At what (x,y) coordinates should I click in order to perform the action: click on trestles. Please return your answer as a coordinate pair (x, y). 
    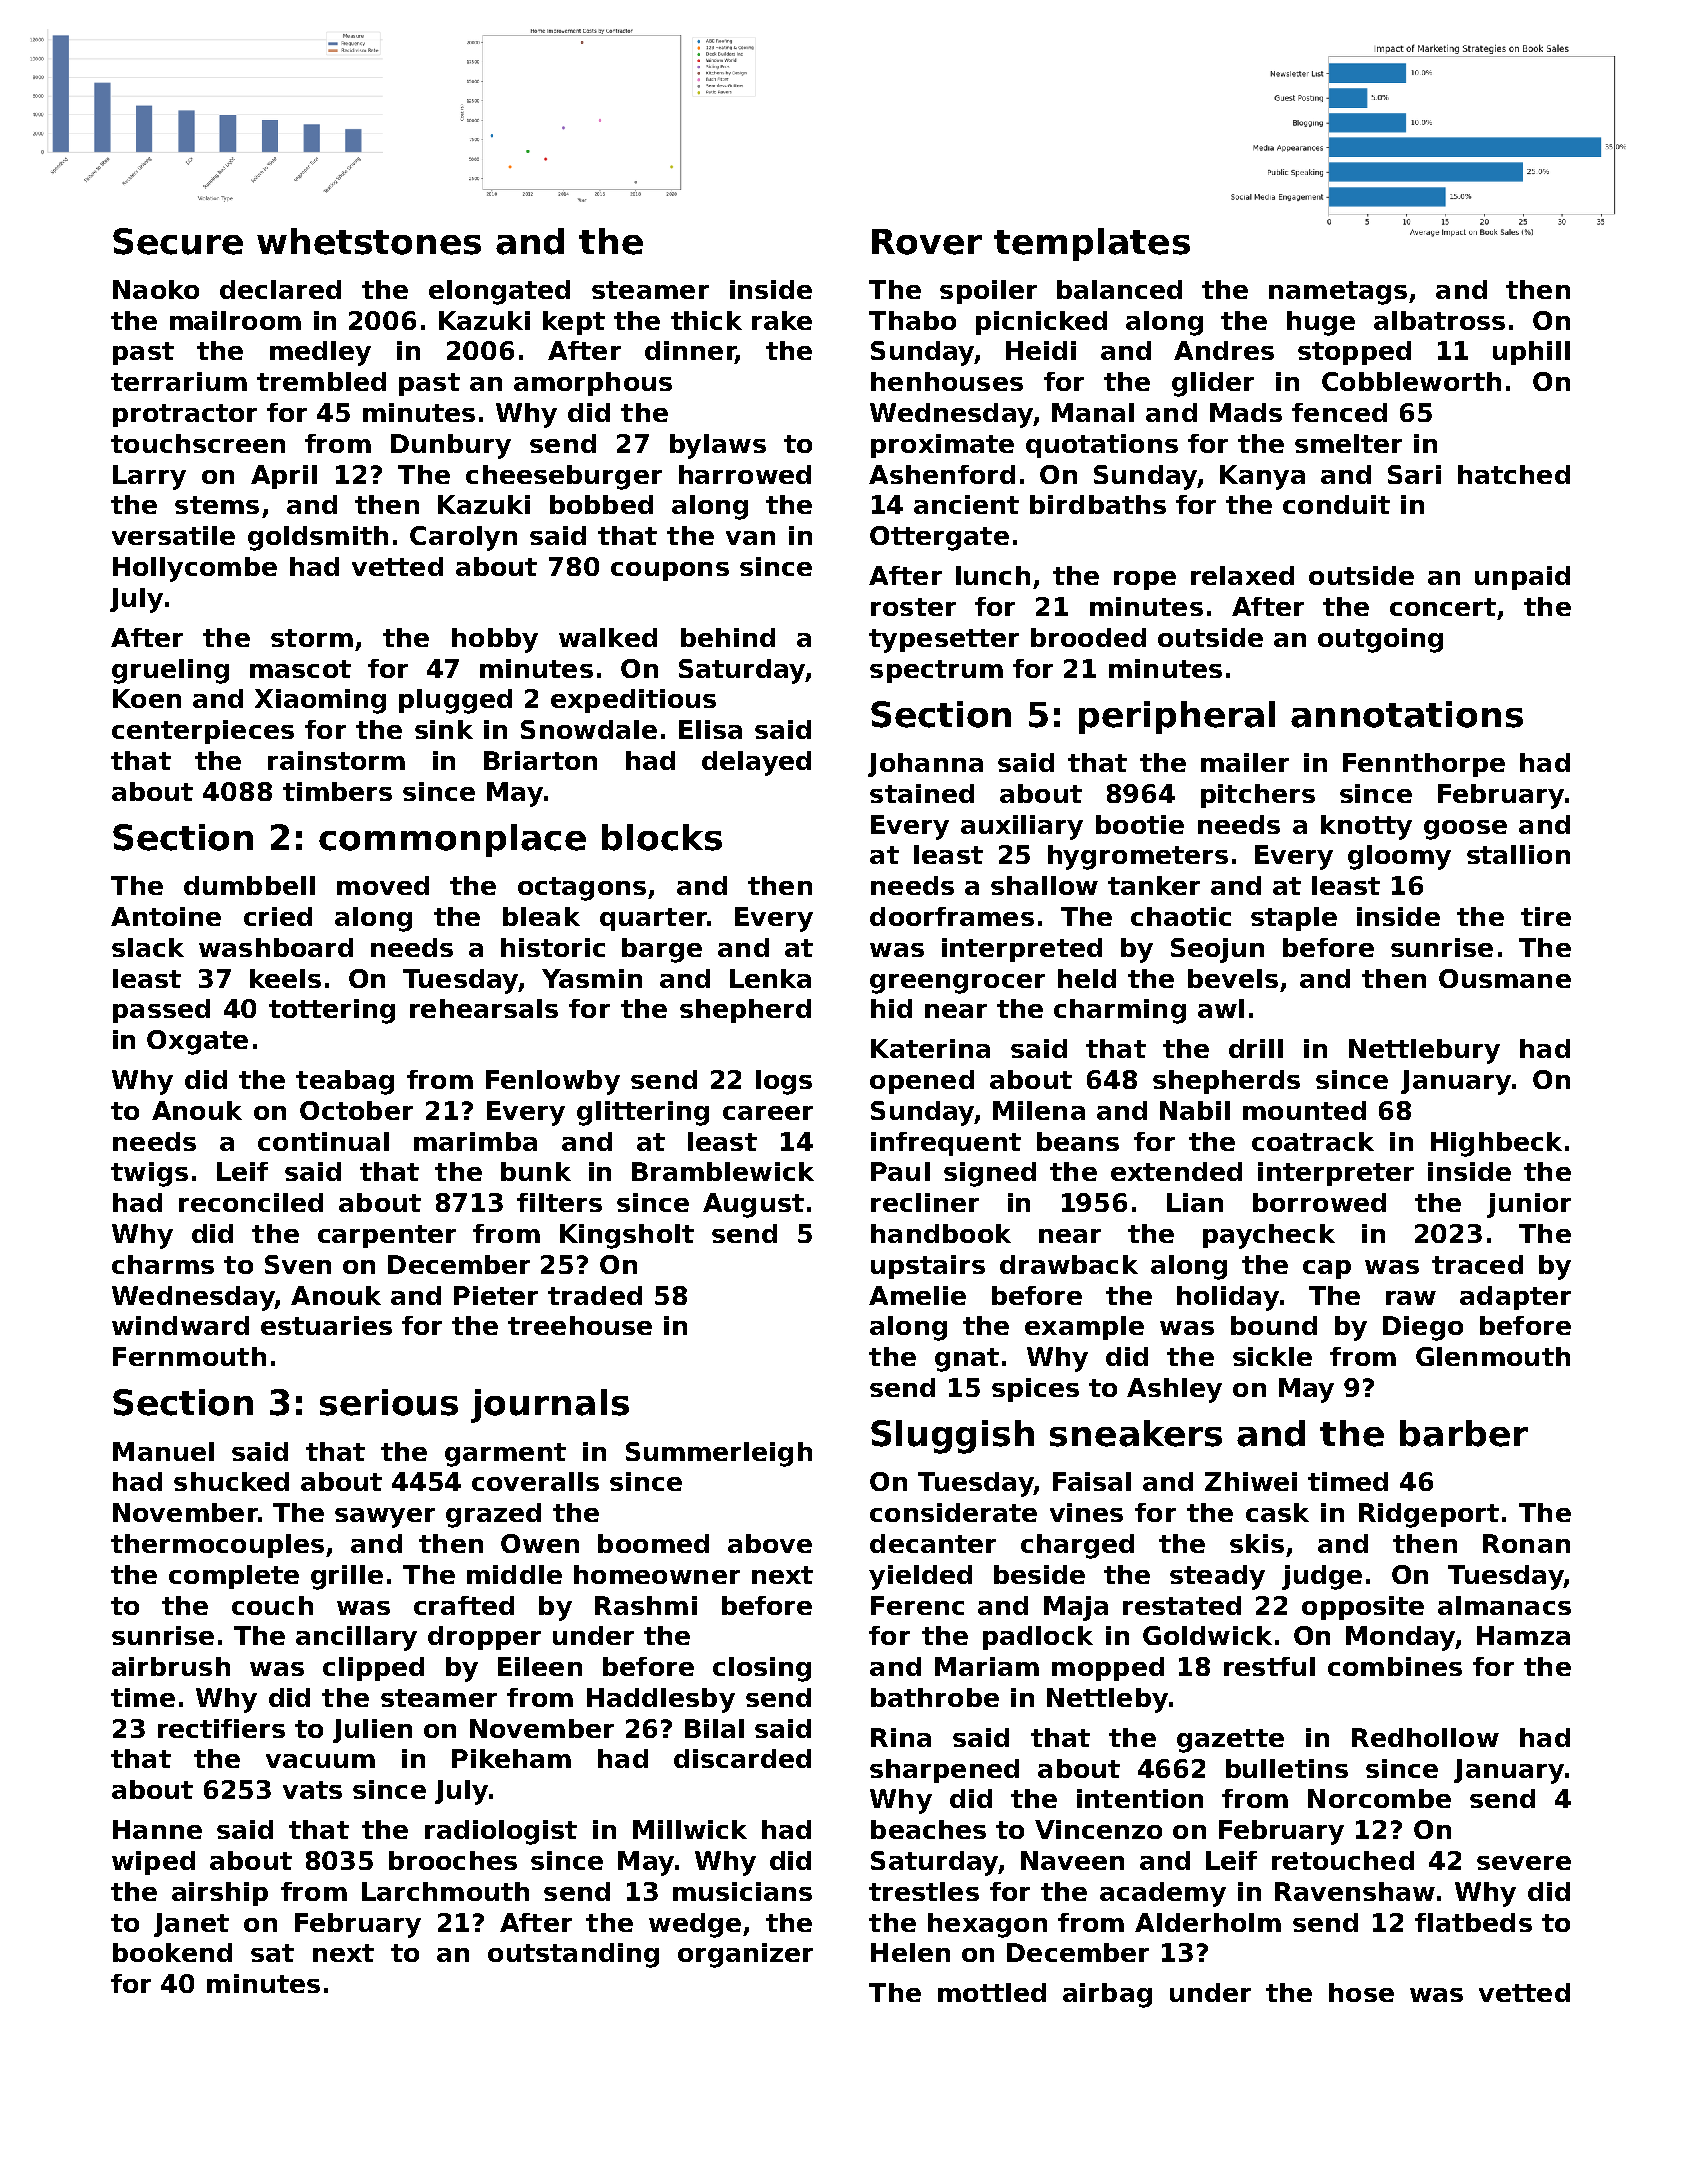
    Looking at the image, I should click on (924, 1891).
